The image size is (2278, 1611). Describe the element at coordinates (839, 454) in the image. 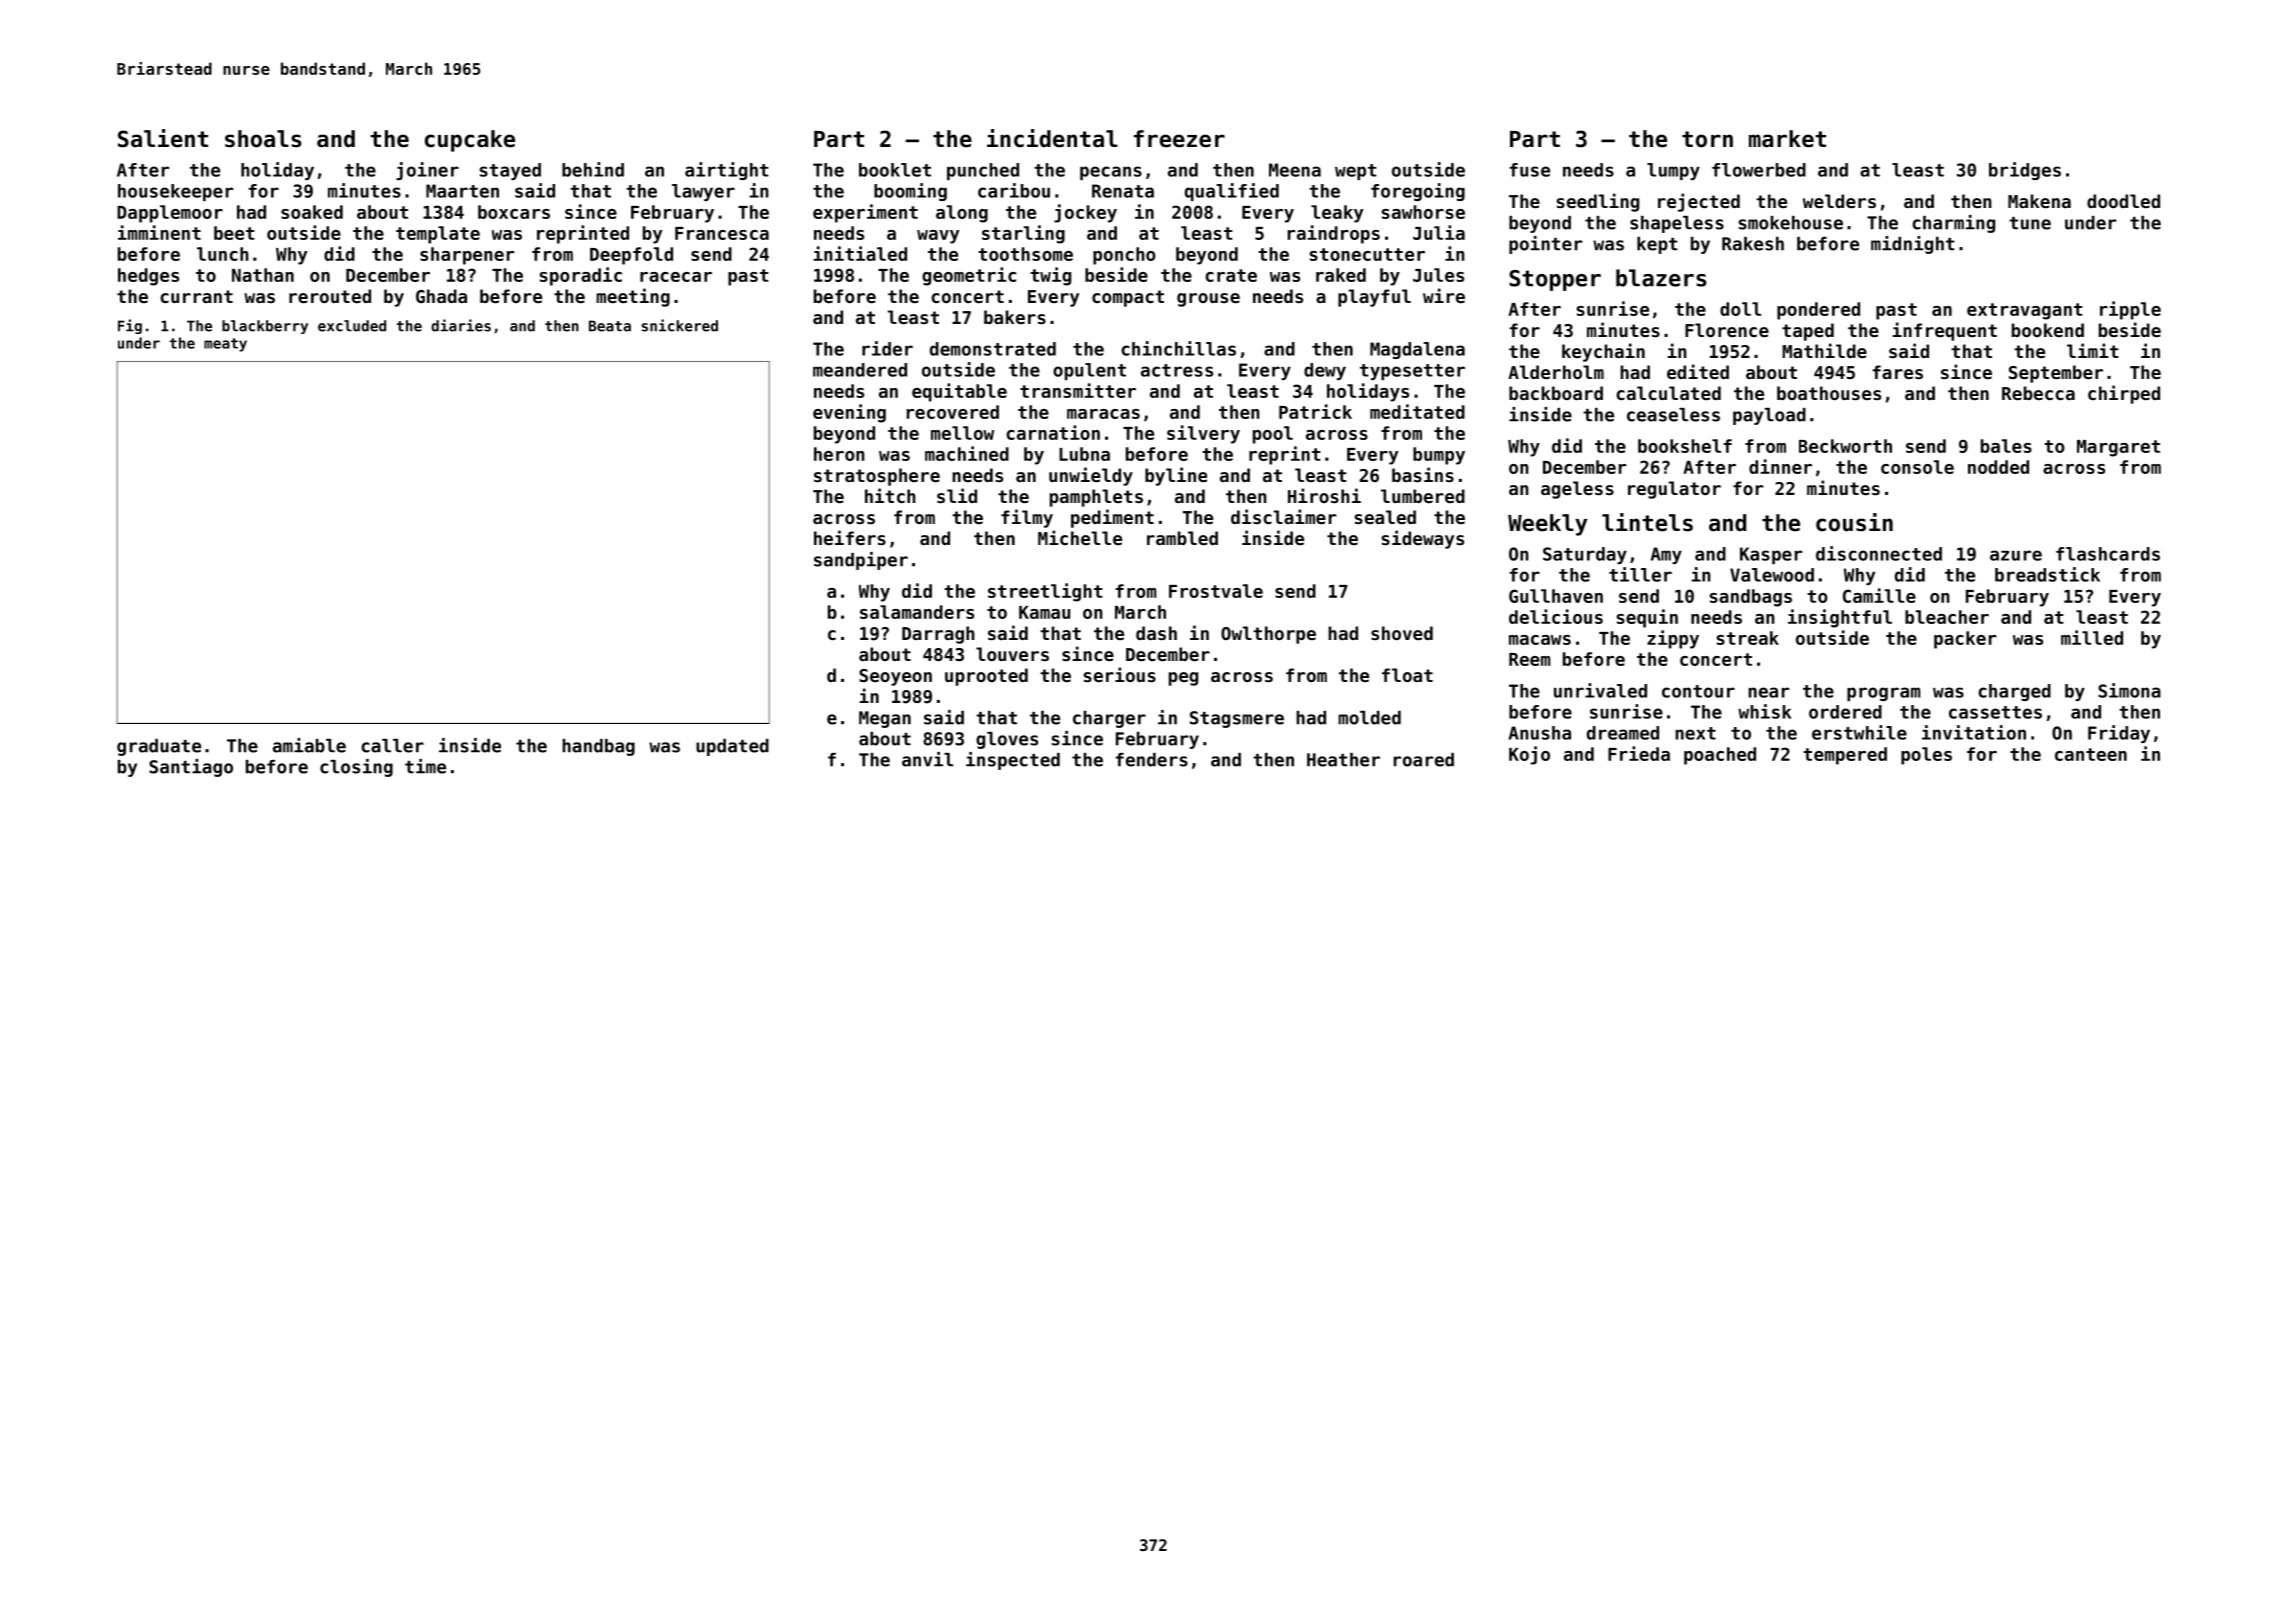

I see `heron` at that location.
